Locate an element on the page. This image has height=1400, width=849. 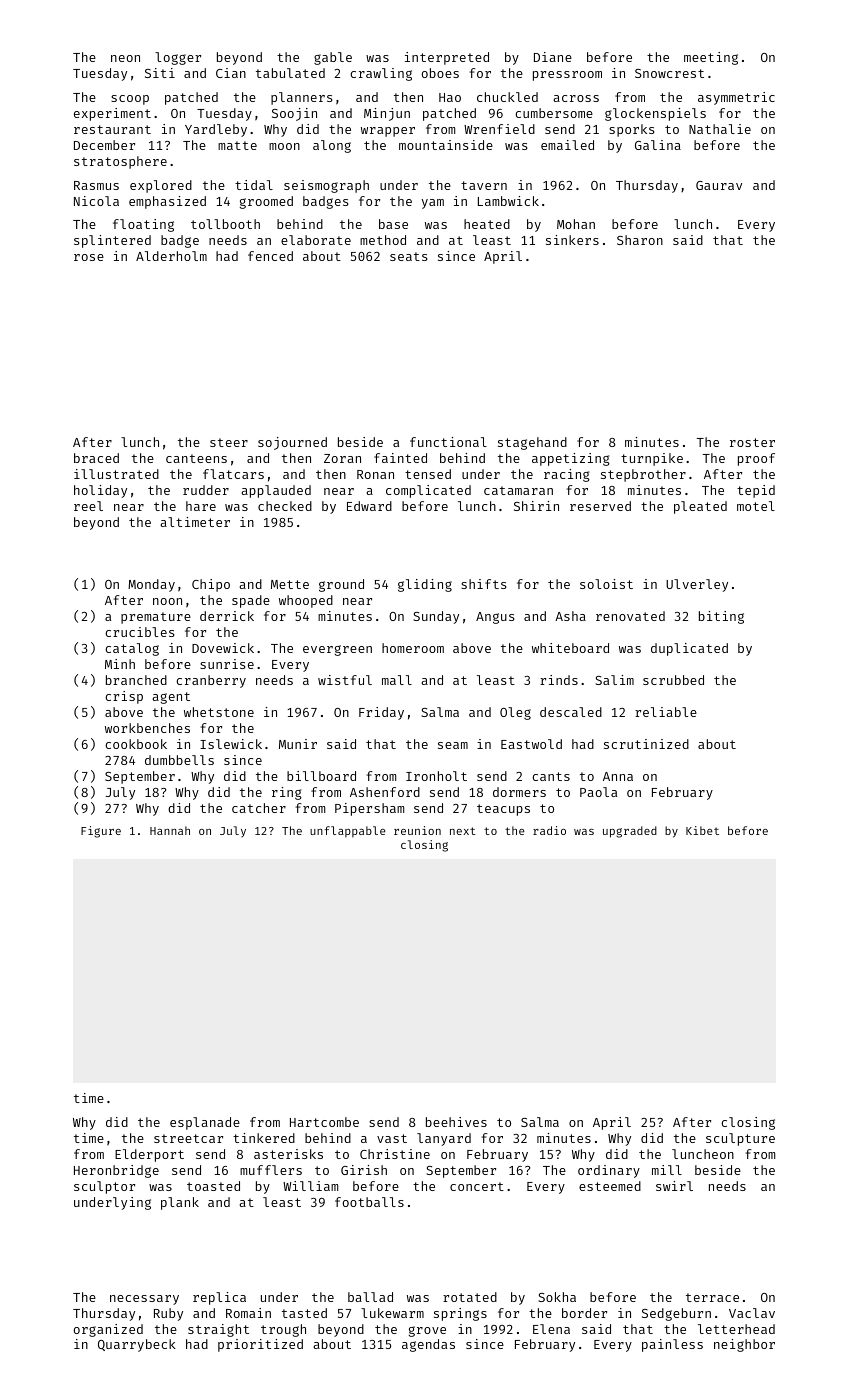
organized is located at coordinates (108, 1330).
